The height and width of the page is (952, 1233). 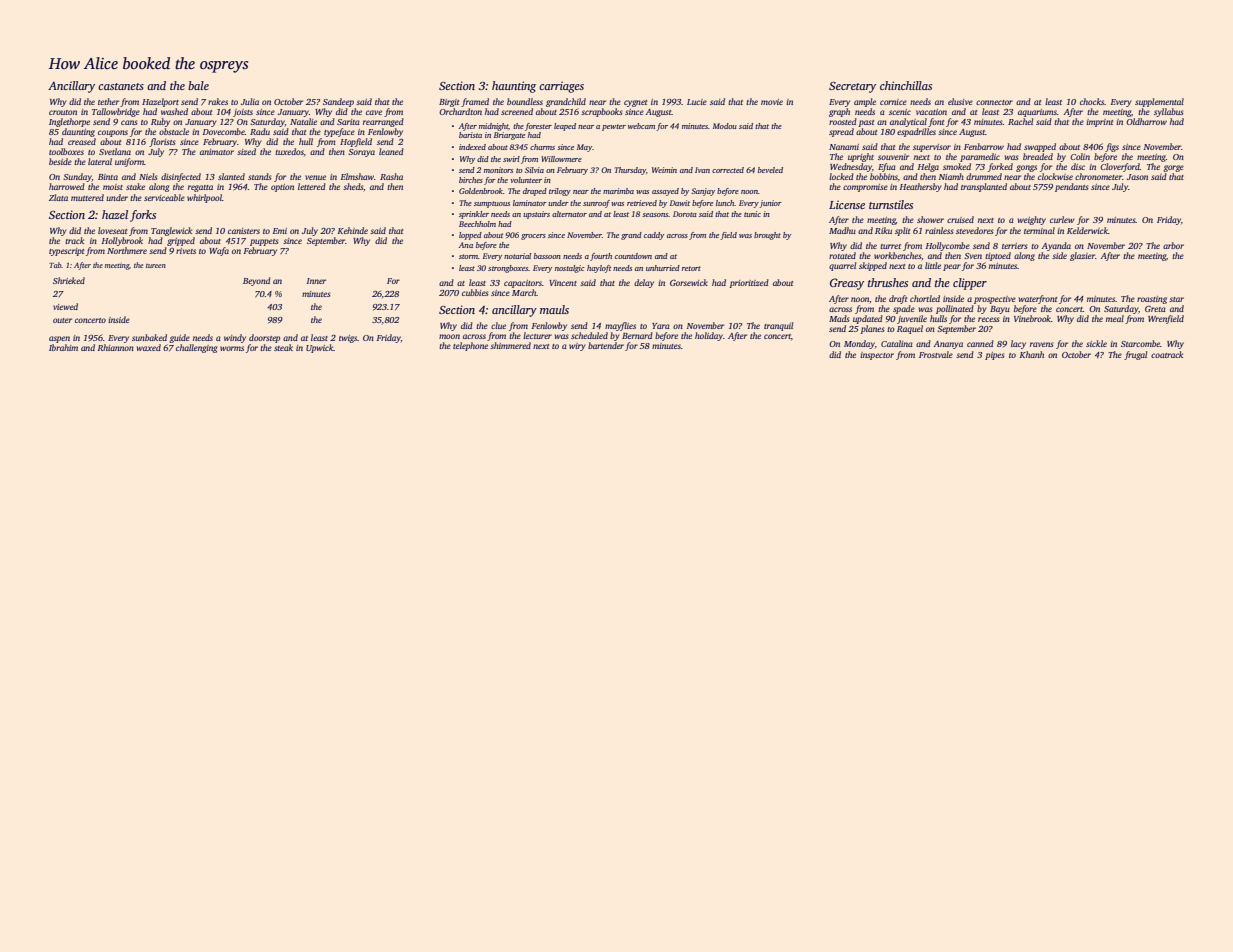 What do you see at coordinates (78, 132) in the page?
I see `daunting` at bounding box center [78, 132].
